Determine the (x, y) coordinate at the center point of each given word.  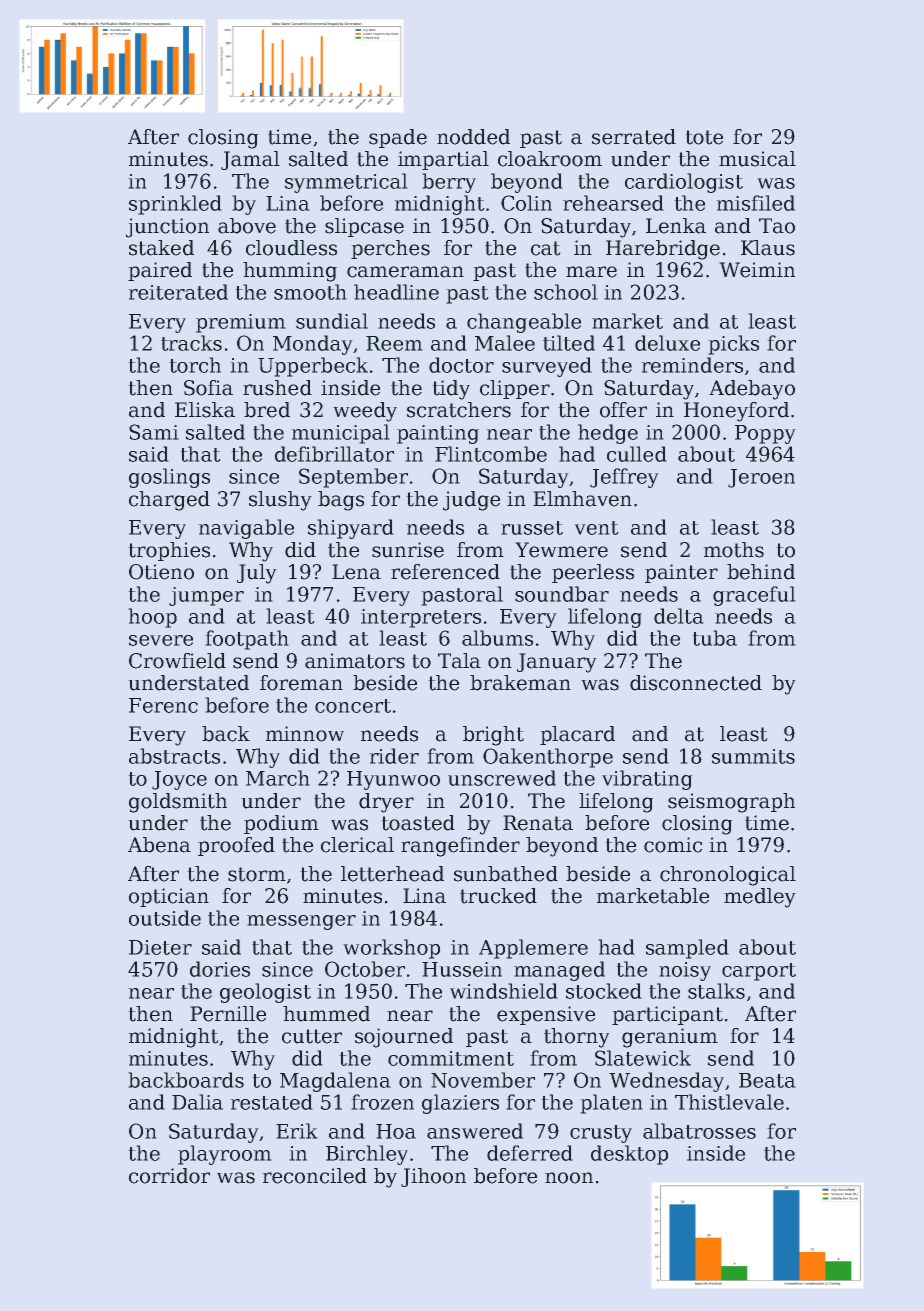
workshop (391, 949)
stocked (604, 991)
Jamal (250, 160)
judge (471, 501)
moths (733, 550)
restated (271, 1102)
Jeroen (761, 478)
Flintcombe (491, 454)
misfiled (755, 203)
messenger (301, 922)
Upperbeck (313, 367)
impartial (443, 160)
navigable (246, 529)
